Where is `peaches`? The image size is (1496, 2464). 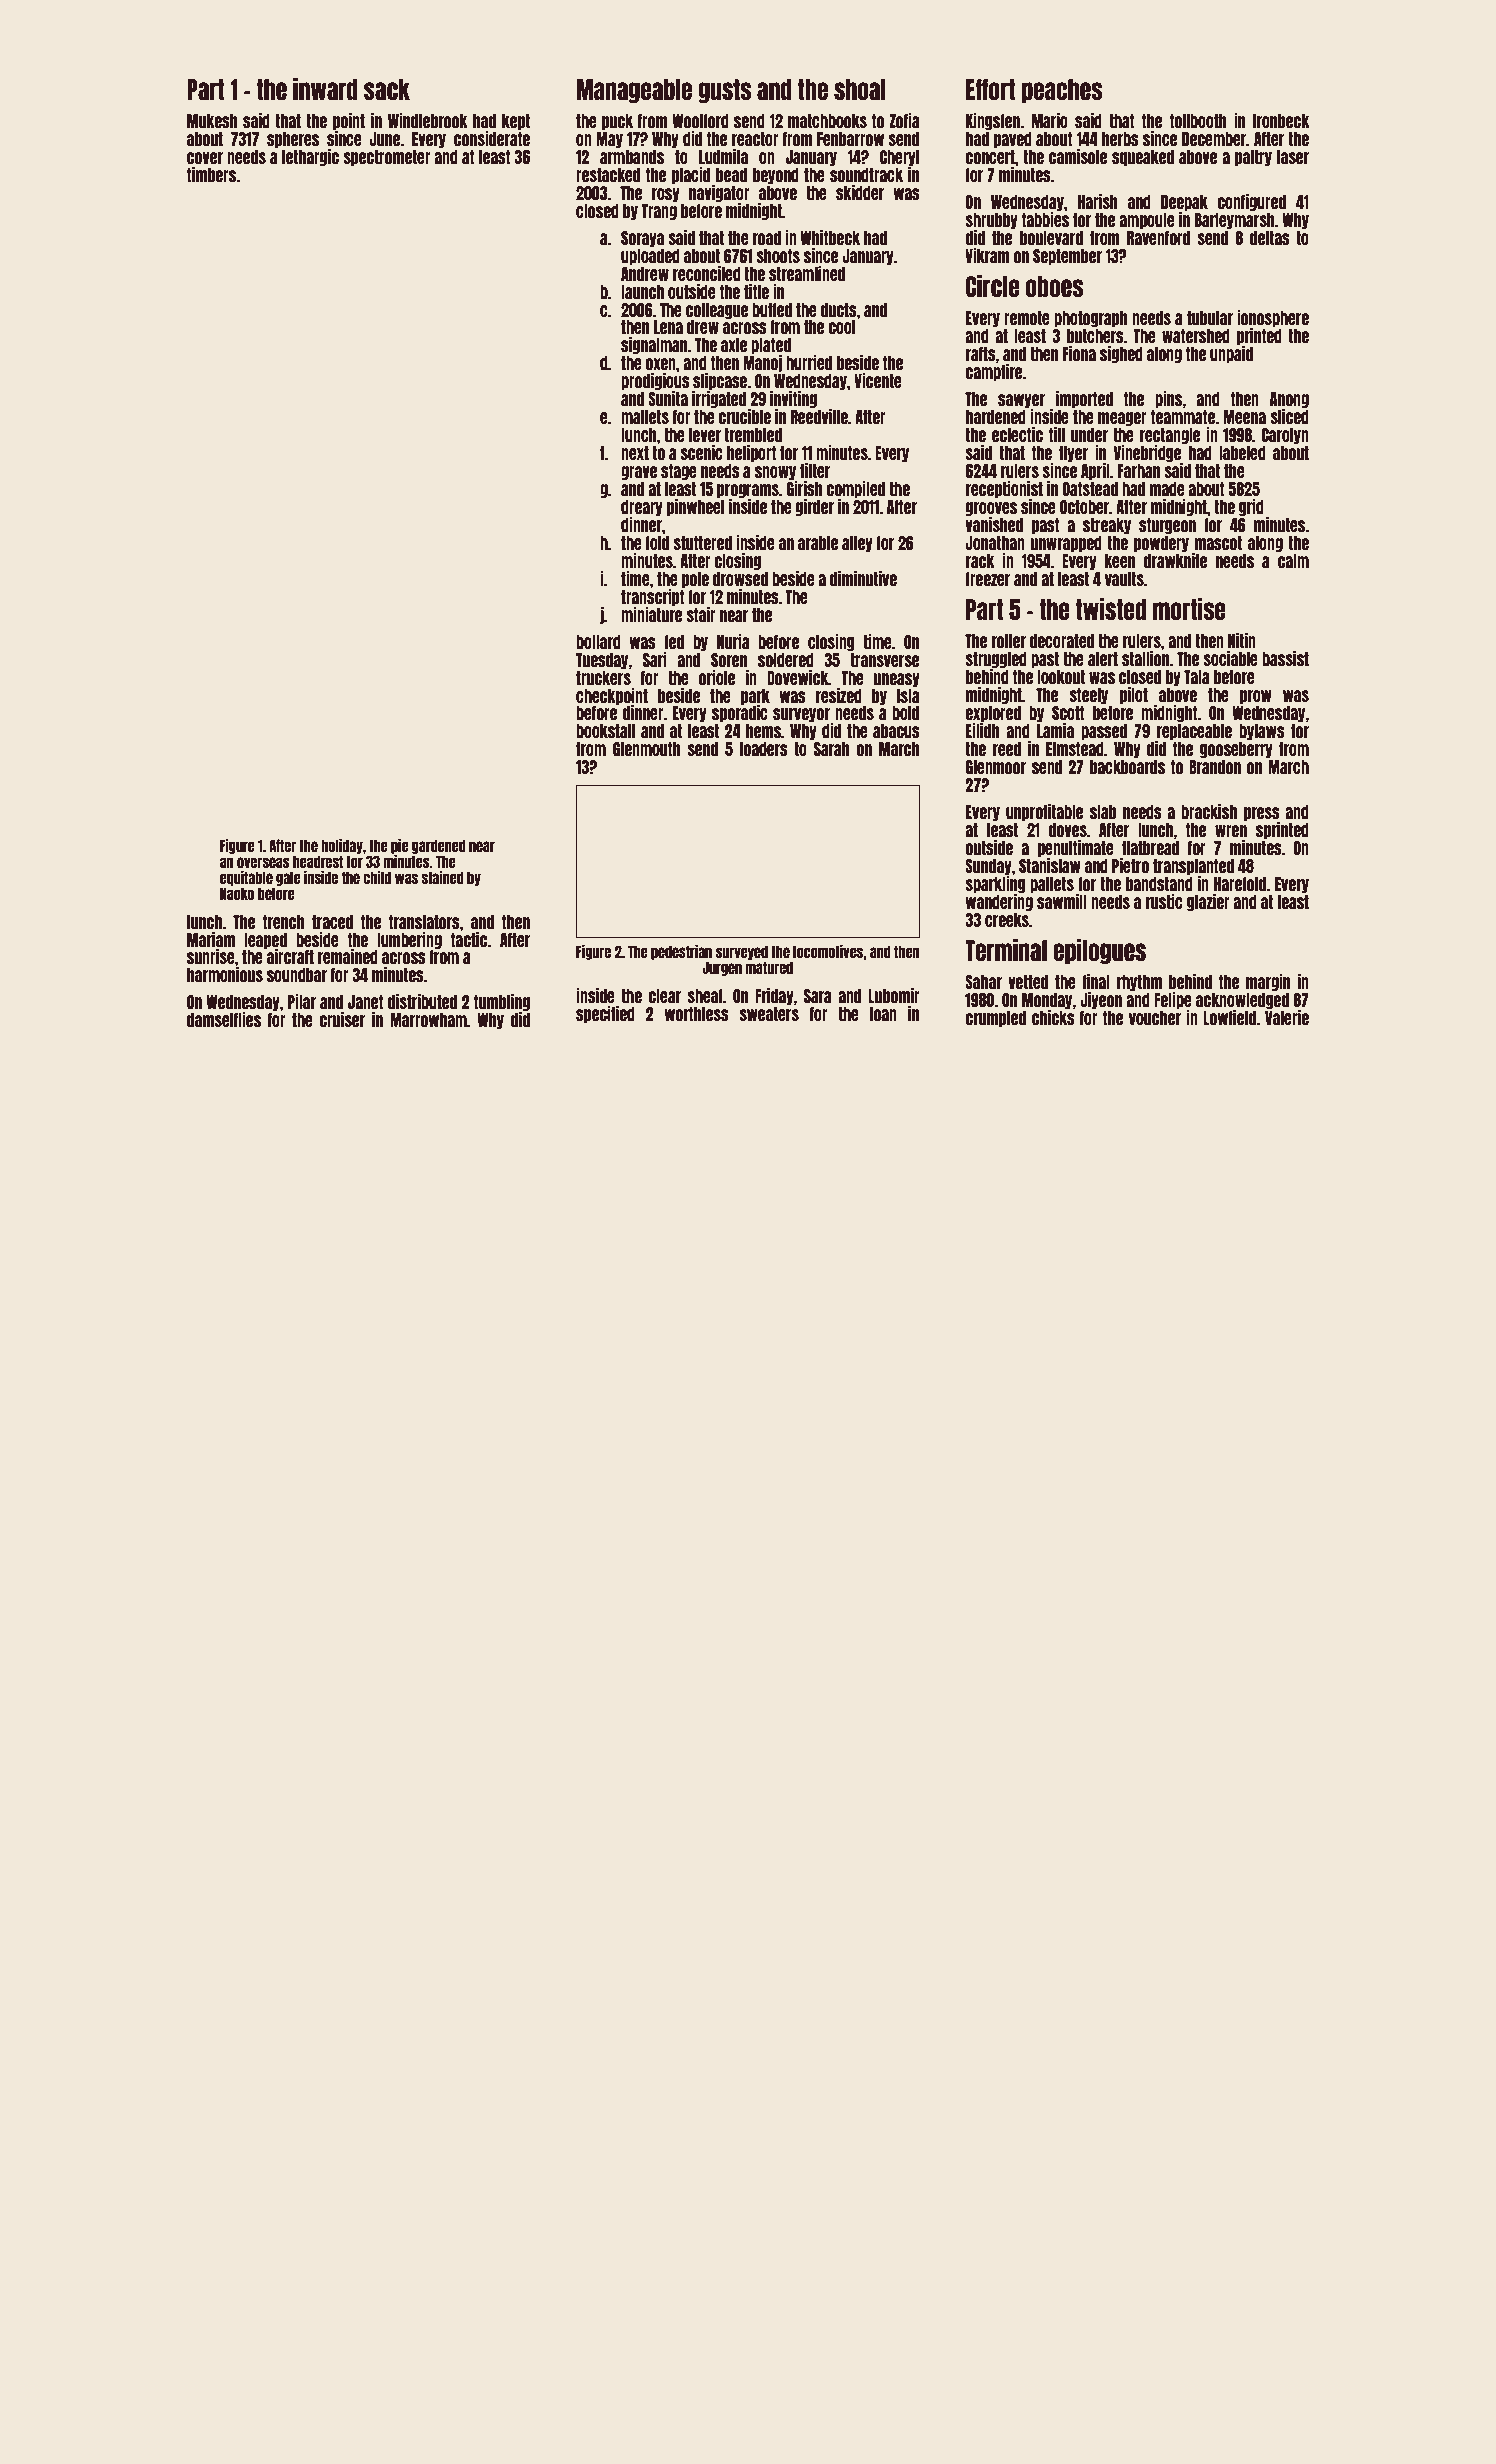 peaches is located at coordinates (1062, 91).
